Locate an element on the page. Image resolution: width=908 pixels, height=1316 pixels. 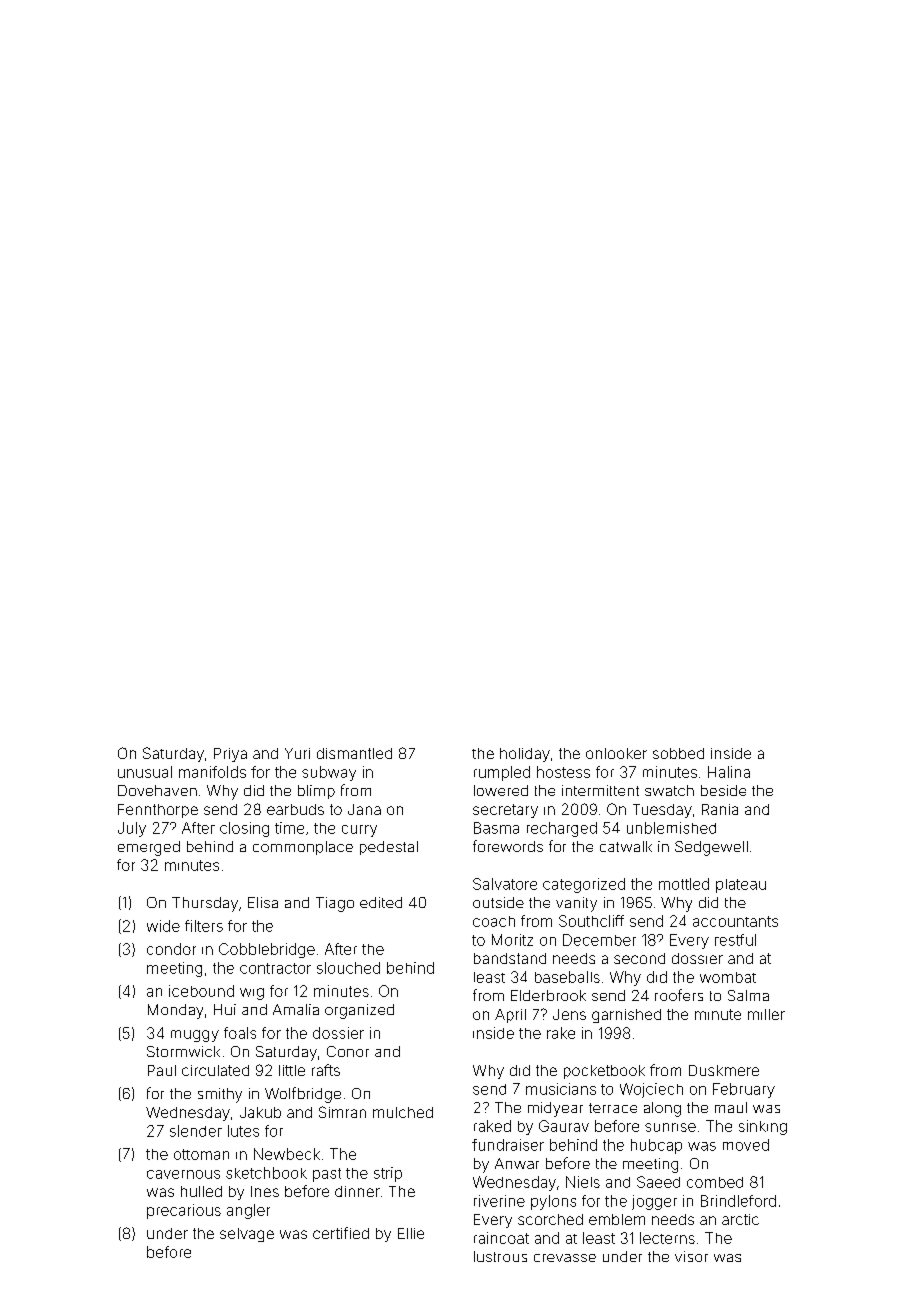
vanity is located at coordinates (576, 904).
